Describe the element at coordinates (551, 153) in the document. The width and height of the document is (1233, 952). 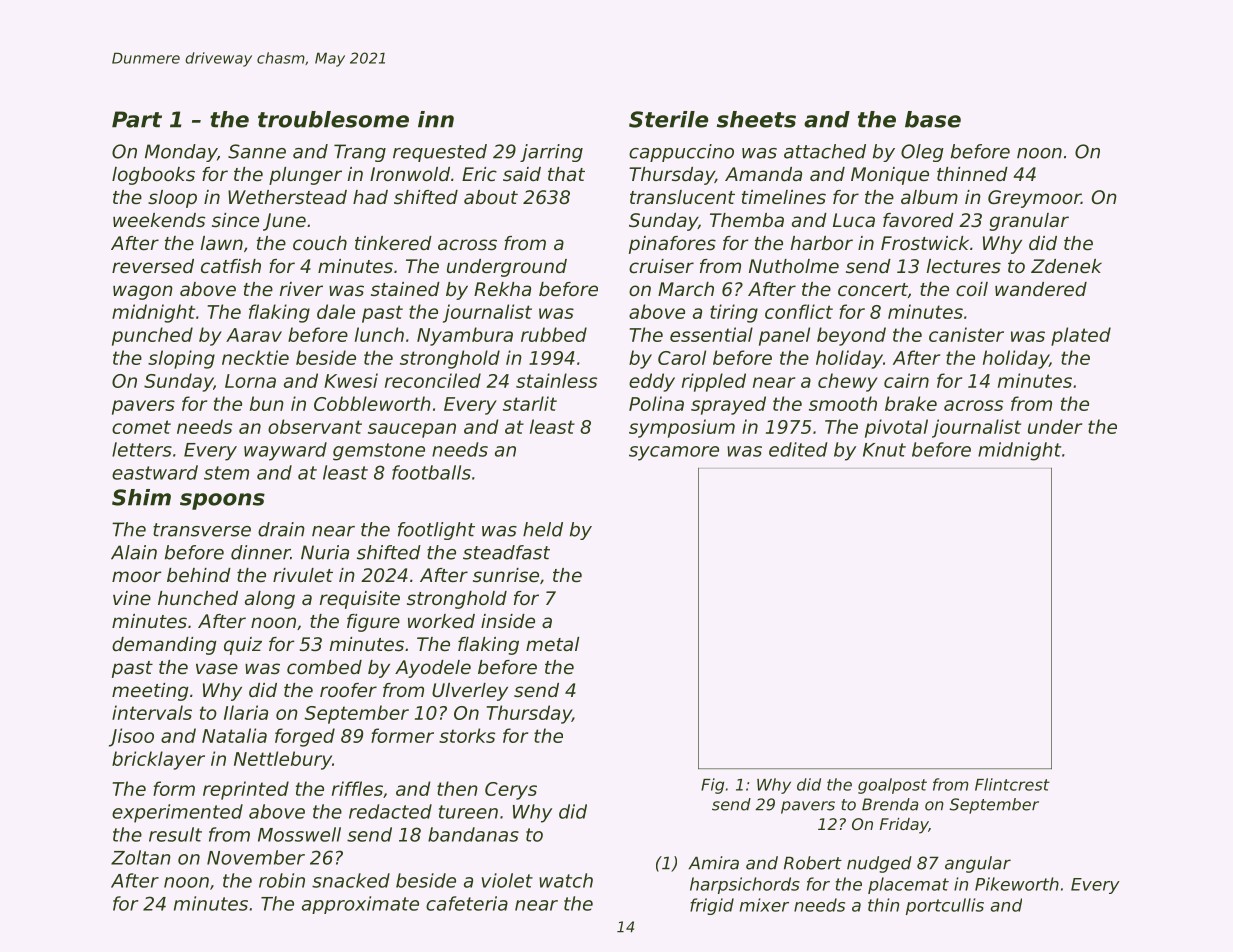
I see `jarring` at that location.
